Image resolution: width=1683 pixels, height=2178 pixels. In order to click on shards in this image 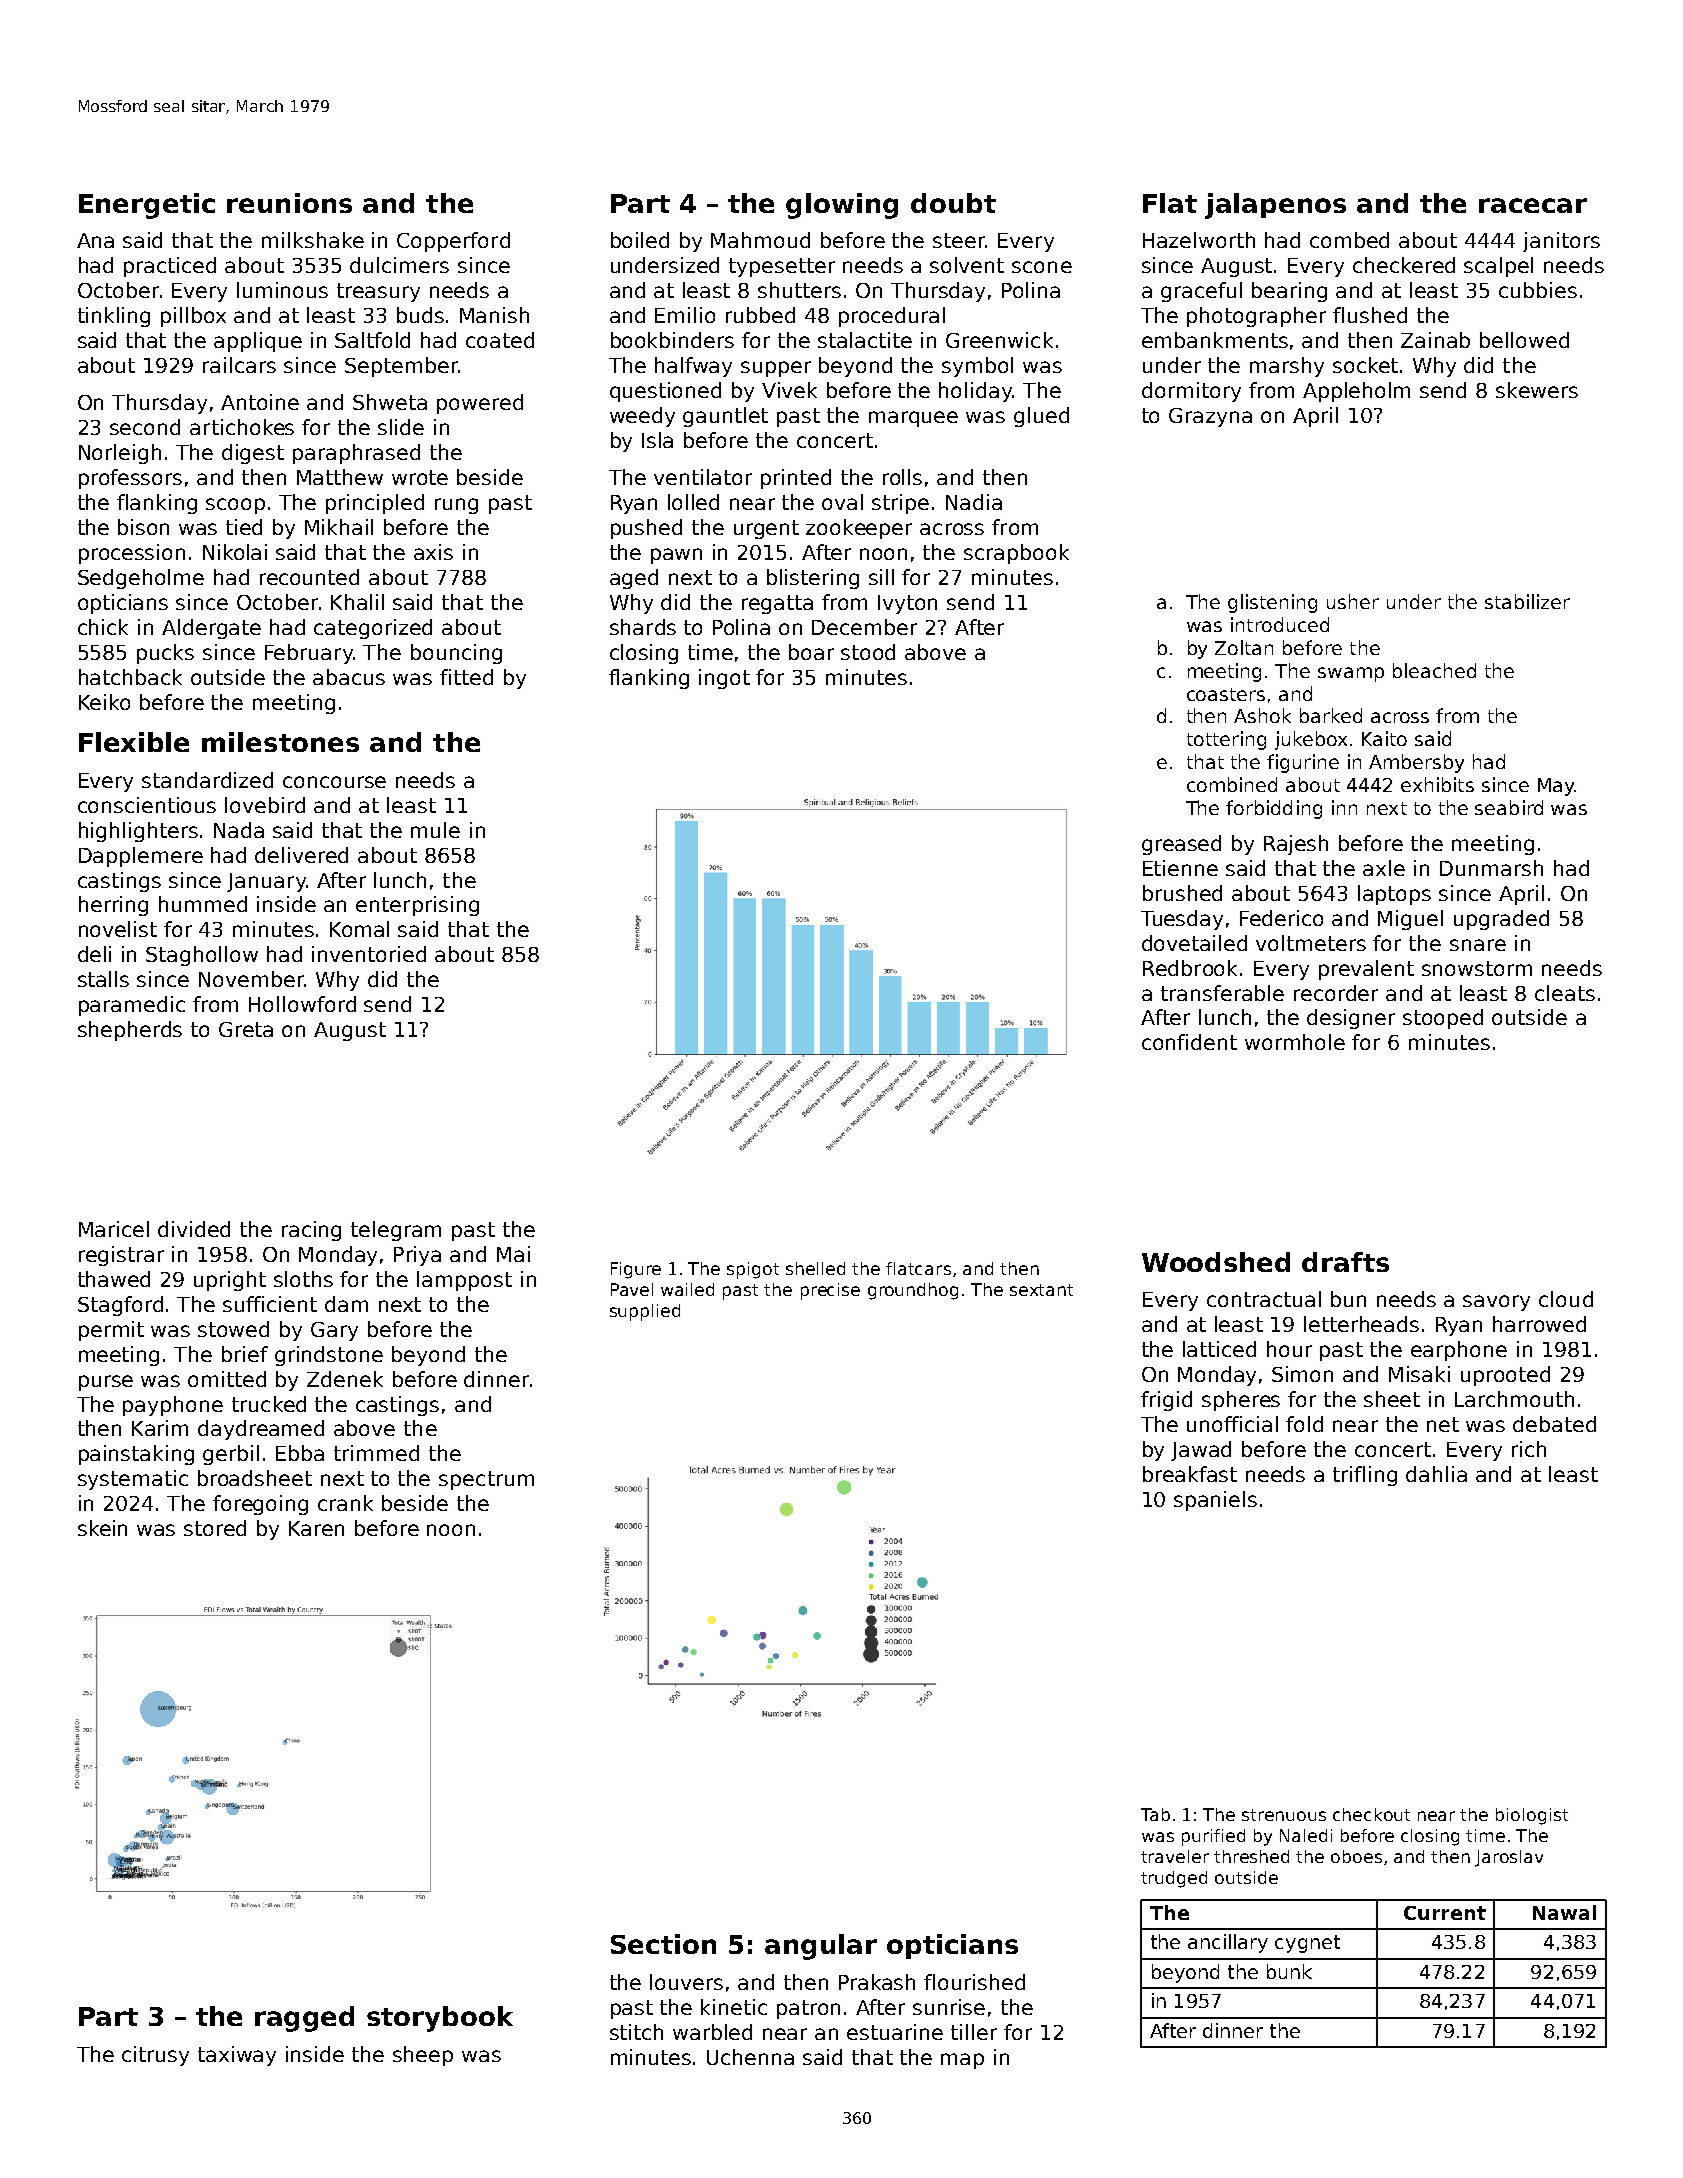, I will do `click(643, 627)`.
